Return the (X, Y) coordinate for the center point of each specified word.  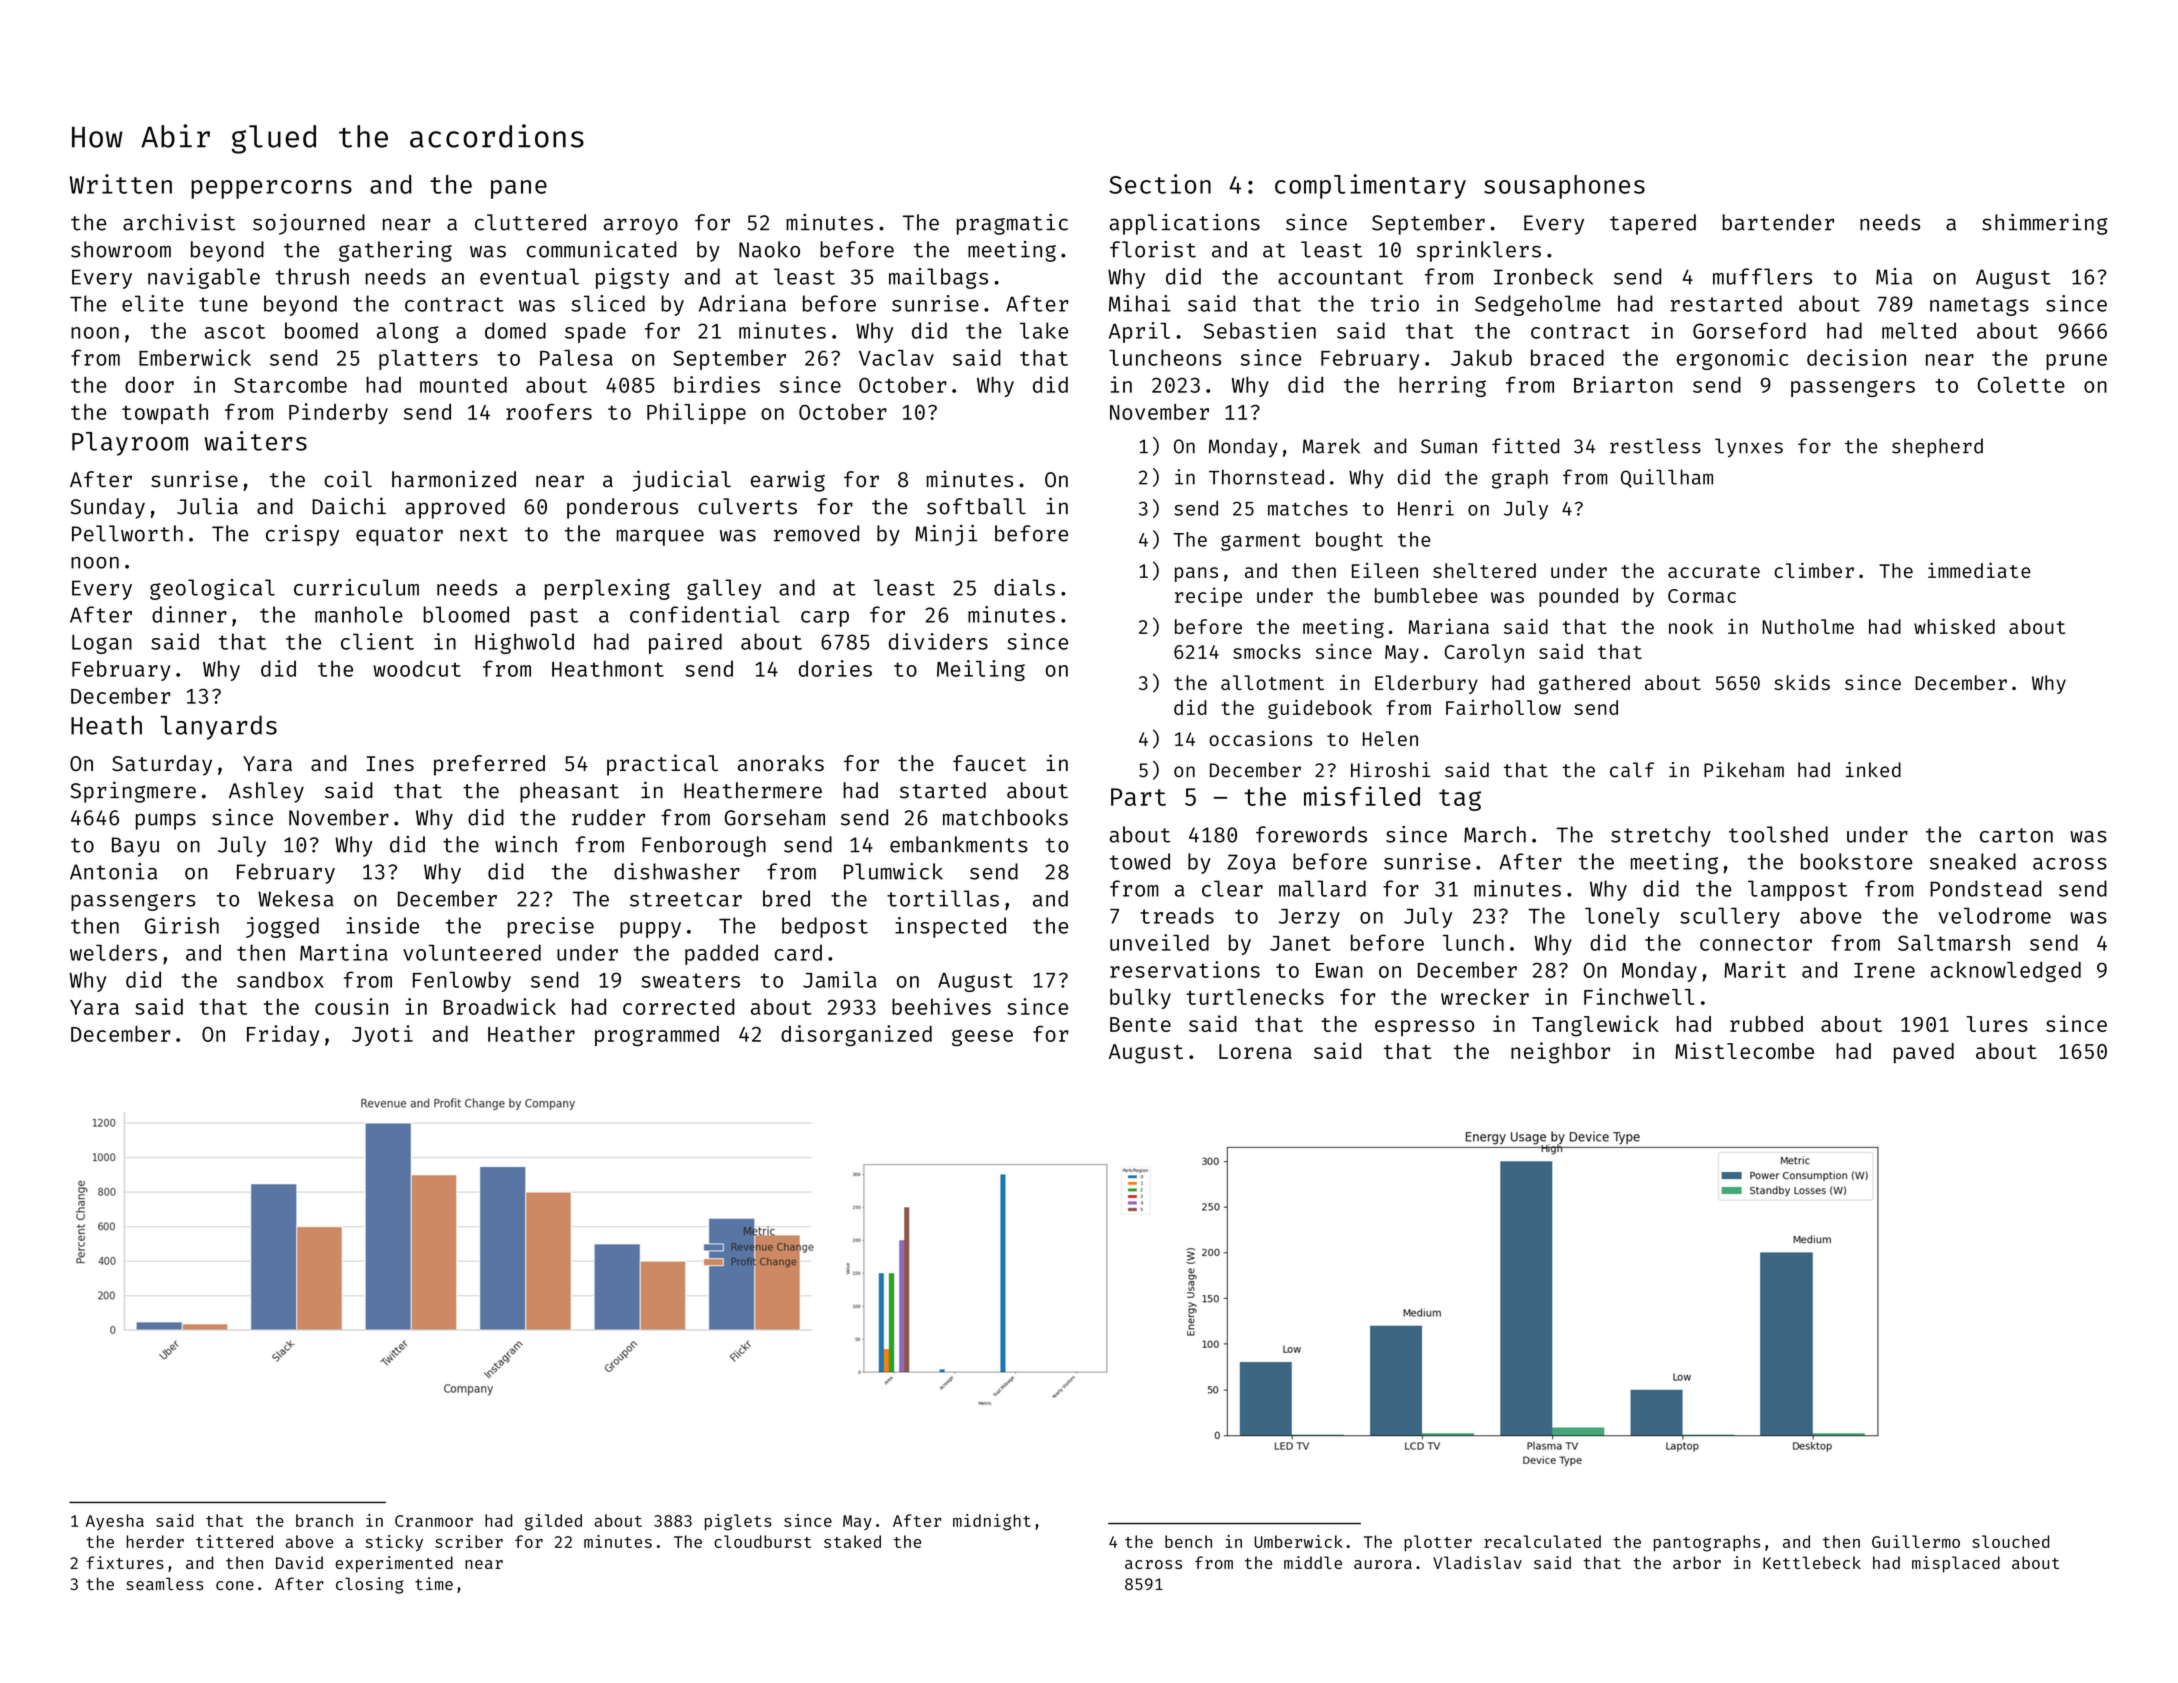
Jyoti (382, 1035)
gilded (553, 1522)
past (554, 617)
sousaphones (1564, 187)
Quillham (1667, 478)
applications (1185, 224)
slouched (2010, 1541)
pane (519, 189)
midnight (992, 1522)
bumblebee (1426, 595)
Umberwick (1298, 1541)
